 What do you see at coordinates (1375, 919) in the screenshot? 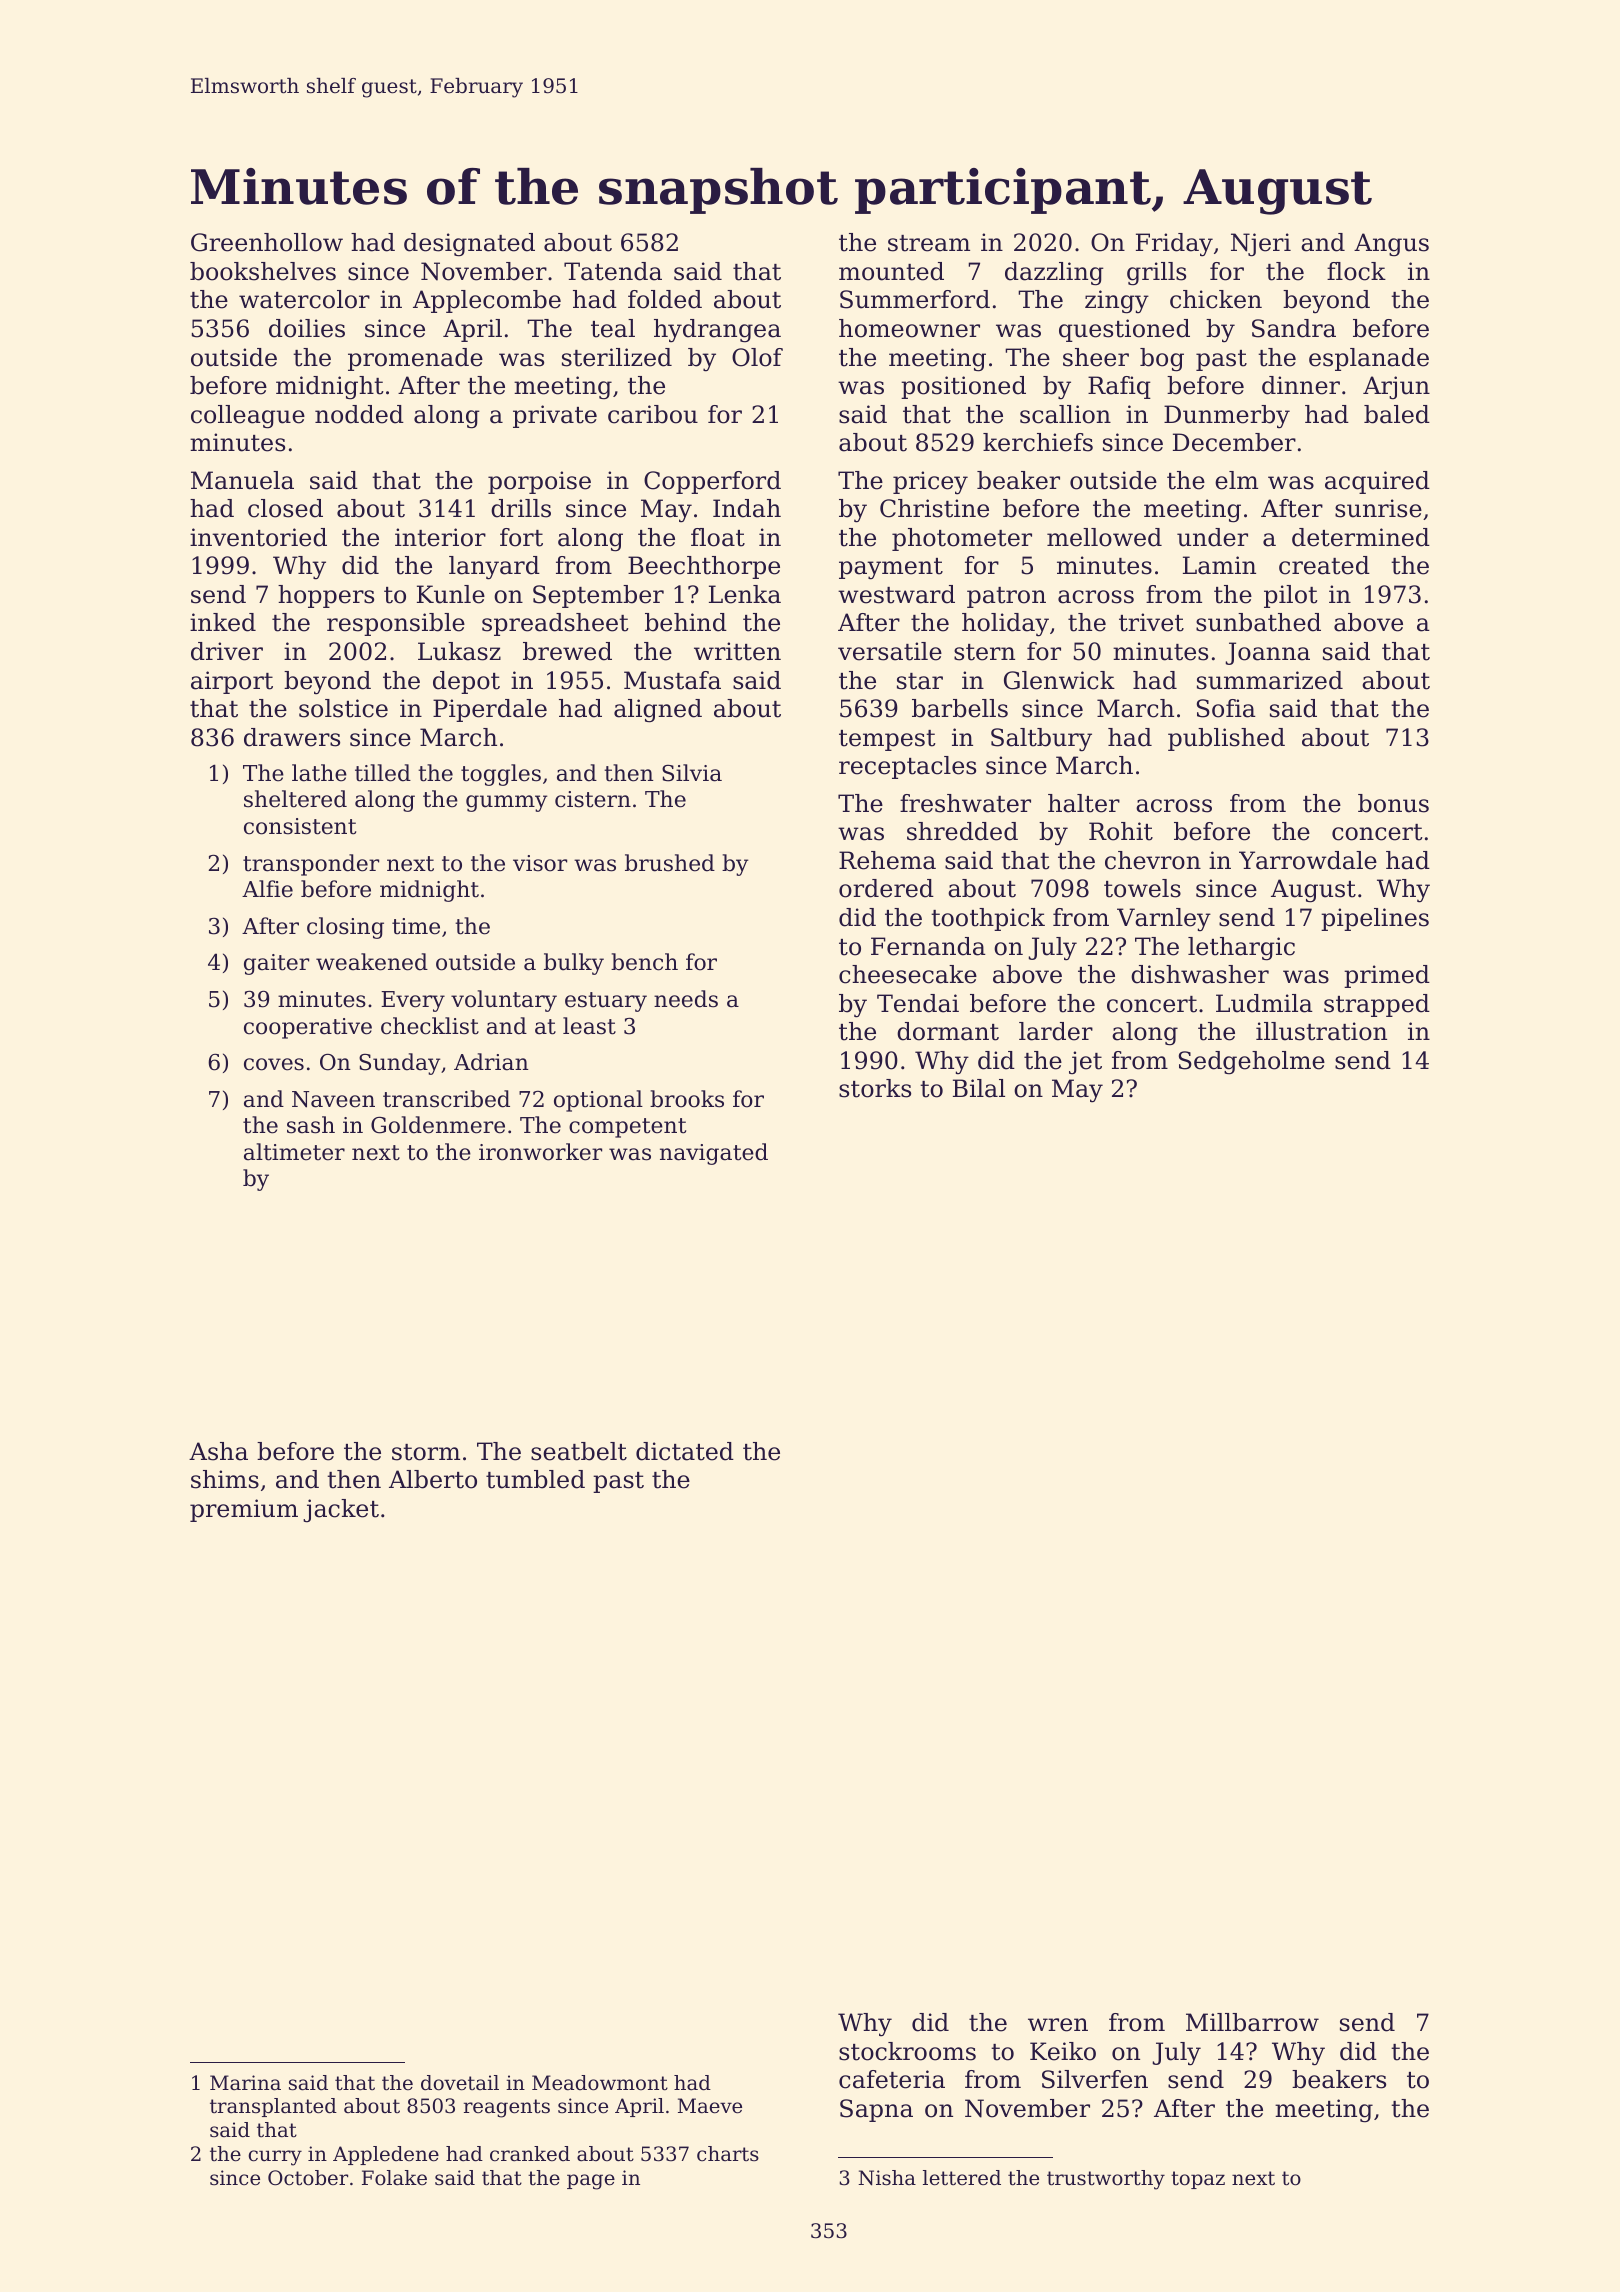
I see `pipelines` at bounding box center [1375, 919].
